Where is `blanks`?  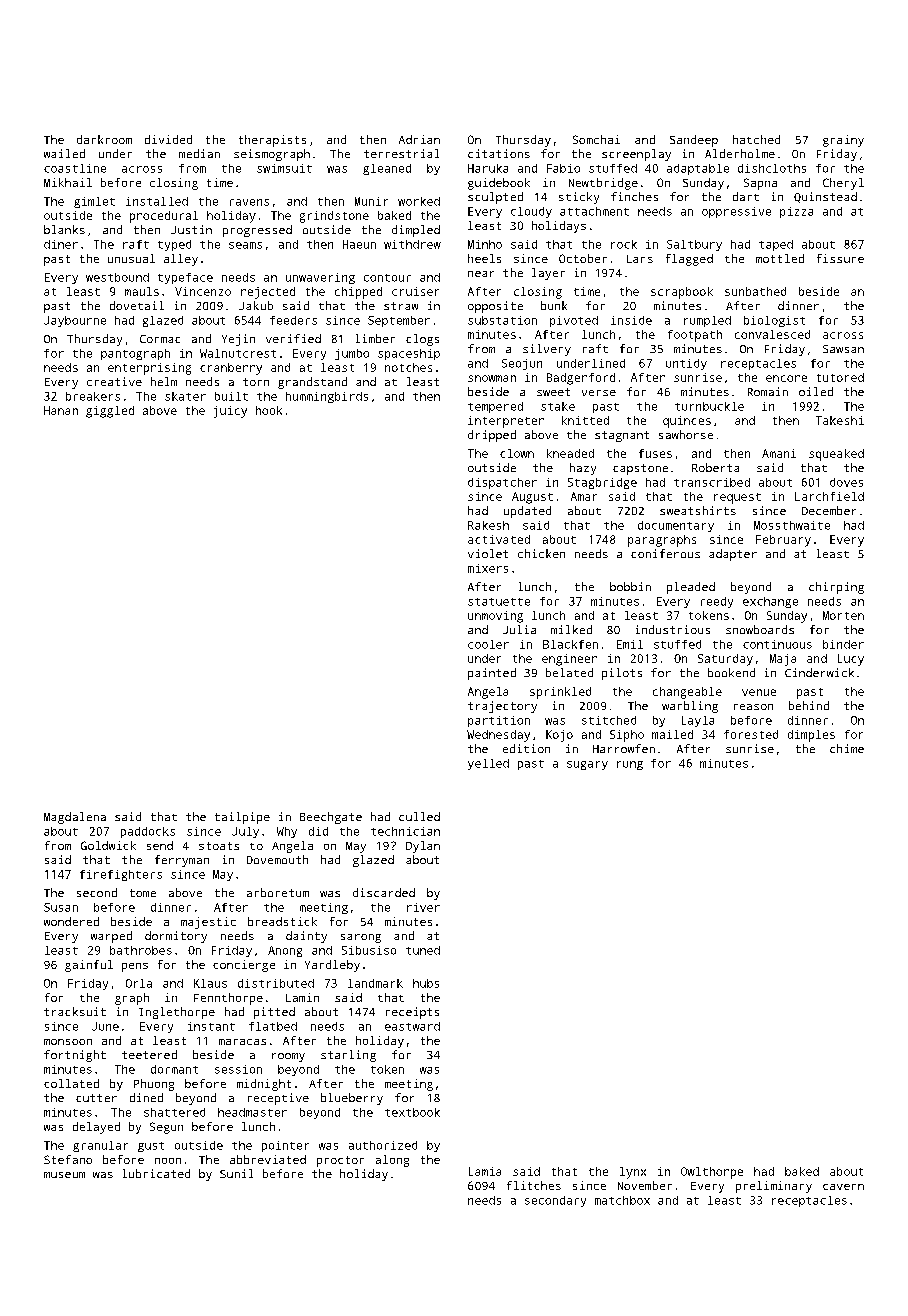 blanks is located at coordinates (64, 229).
